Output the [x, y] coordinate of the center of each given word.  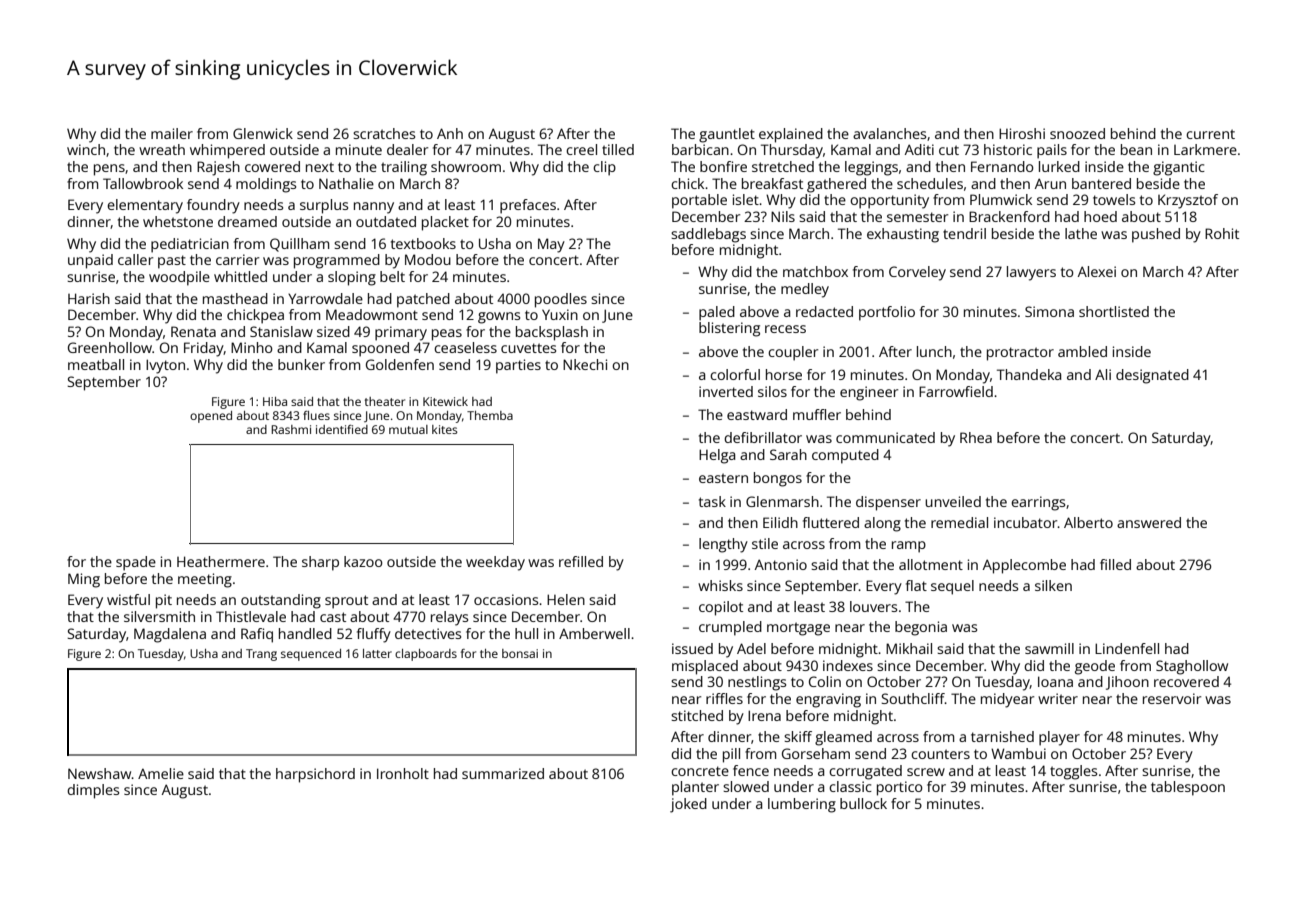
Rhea [976, 437]
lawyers [1031, 273]
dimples [93, 791]
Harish [89, 298]
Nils [783, 216]
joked [688, 805]
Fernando [1002, 166]
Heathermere [221, 561]
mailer [172, 133]
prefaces [528, 206]
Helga [717, 456]
